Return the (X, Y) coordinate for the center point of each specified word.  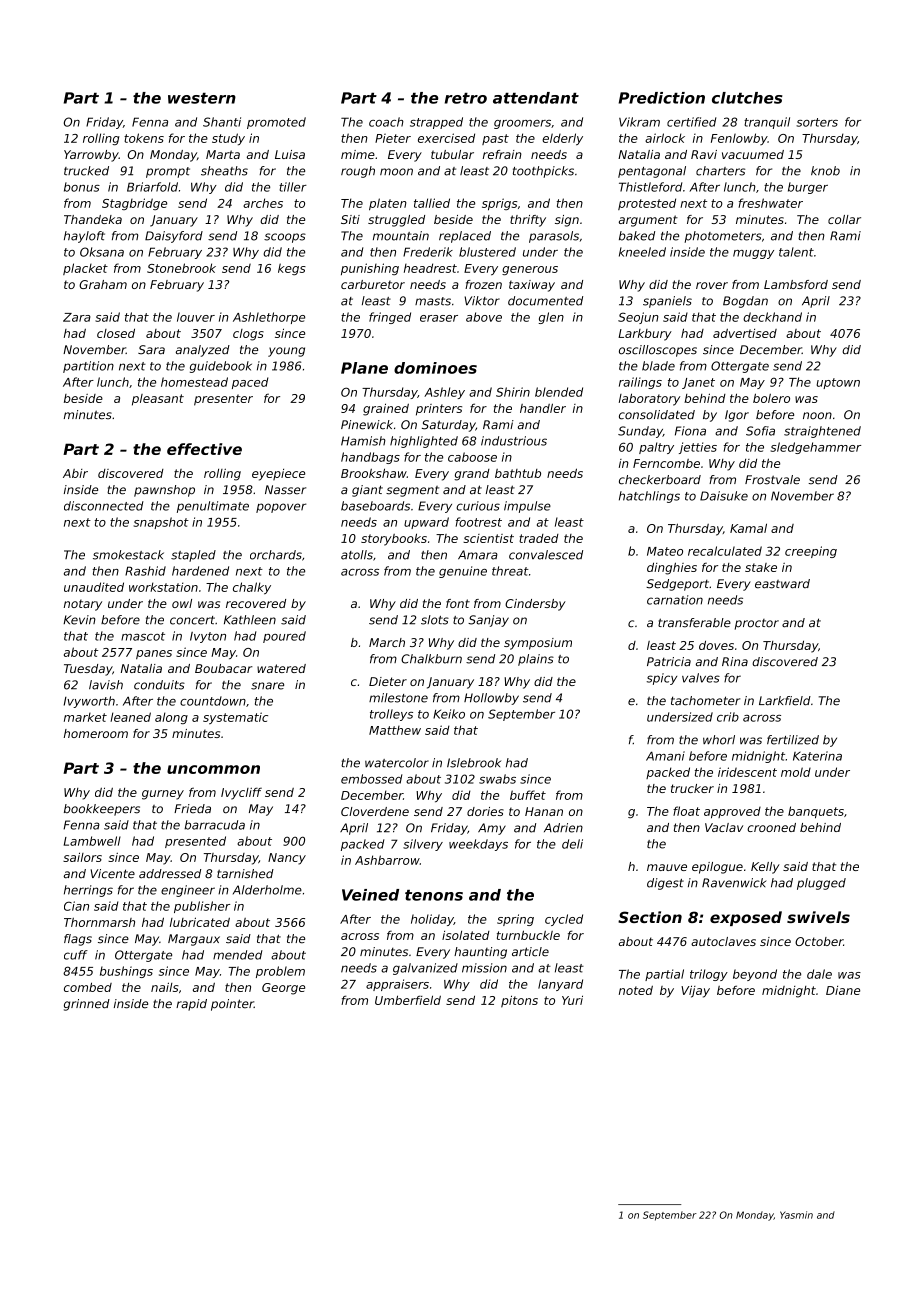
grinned (87, 1005)
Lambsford (796, 284)
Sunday (640, 432)
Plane (364, 368)
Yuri (572, 1000)
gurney (163, 795)
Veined (370, 895)
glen (551, 318)
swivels (818, 917)
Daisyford (174, 237)
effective (204, 449)
